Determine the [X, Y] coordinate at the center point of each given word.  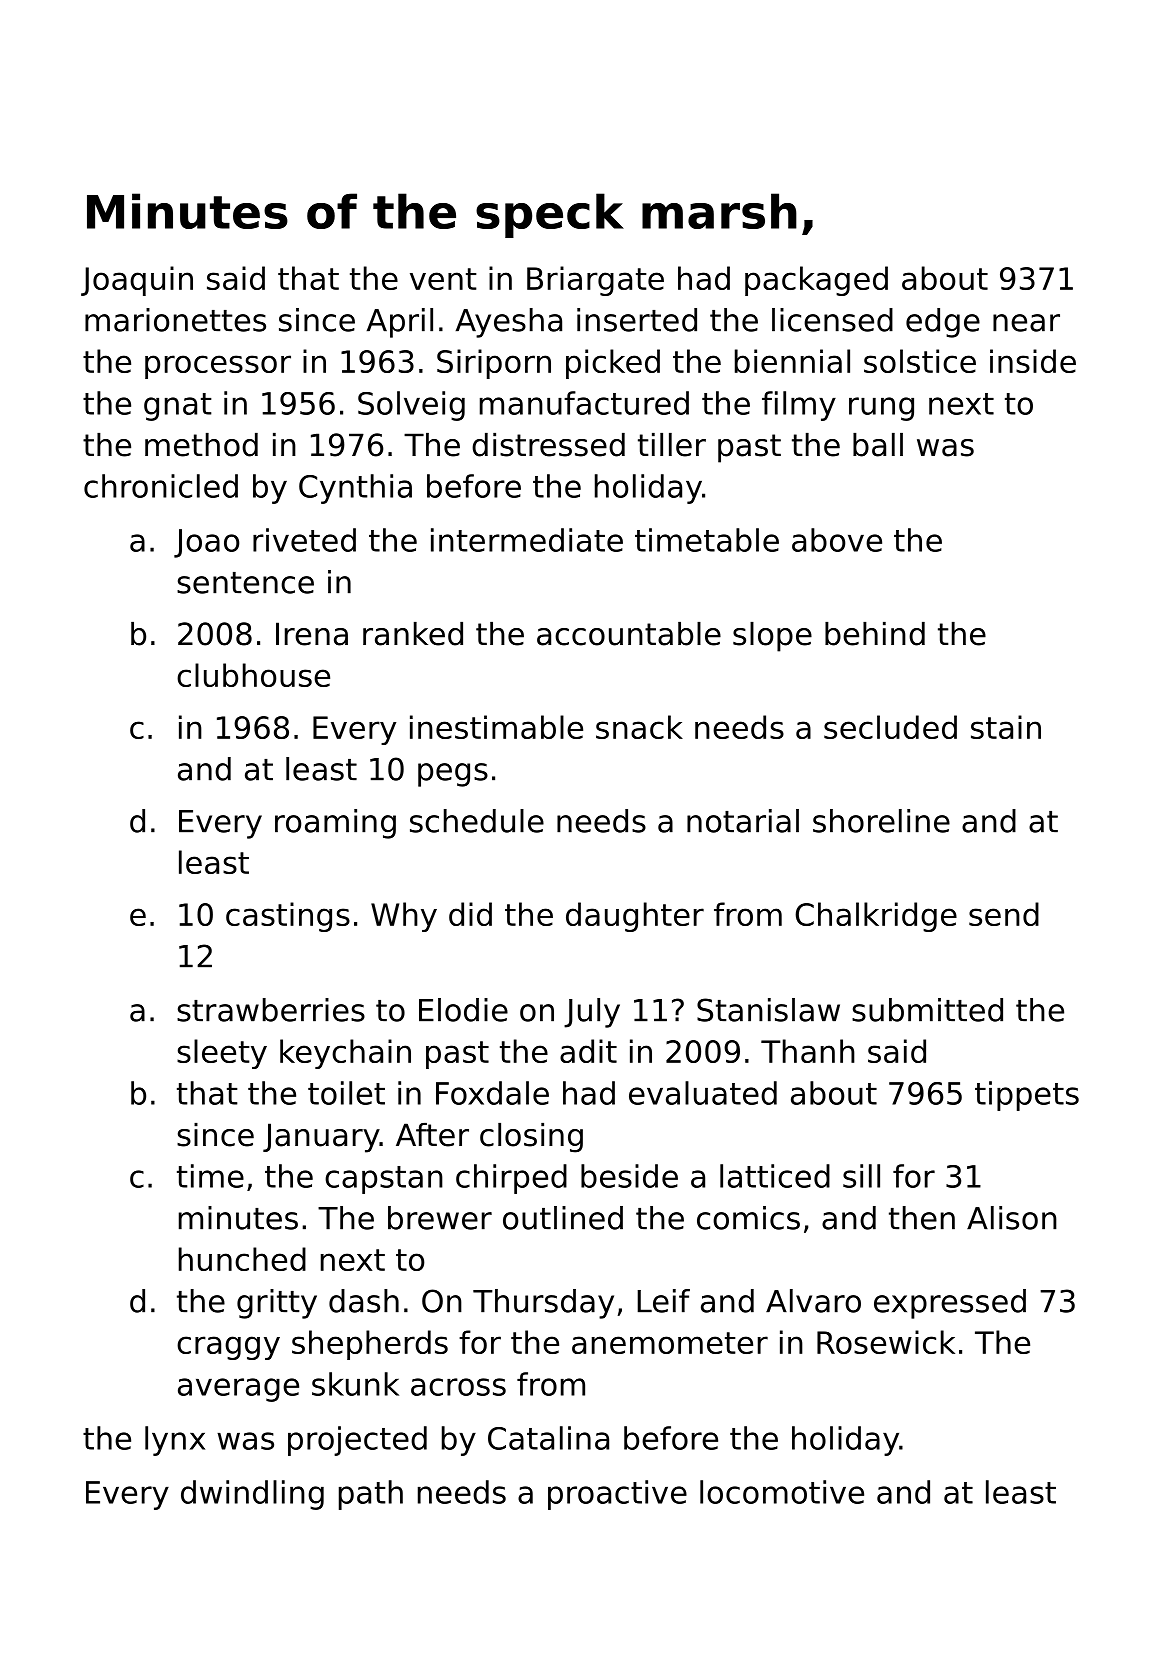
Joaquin [137, 281]
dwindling [252, 1495]
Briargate [595, 281]
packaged [816, 281]
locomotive [782, 1492]
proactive [617, 1495]
